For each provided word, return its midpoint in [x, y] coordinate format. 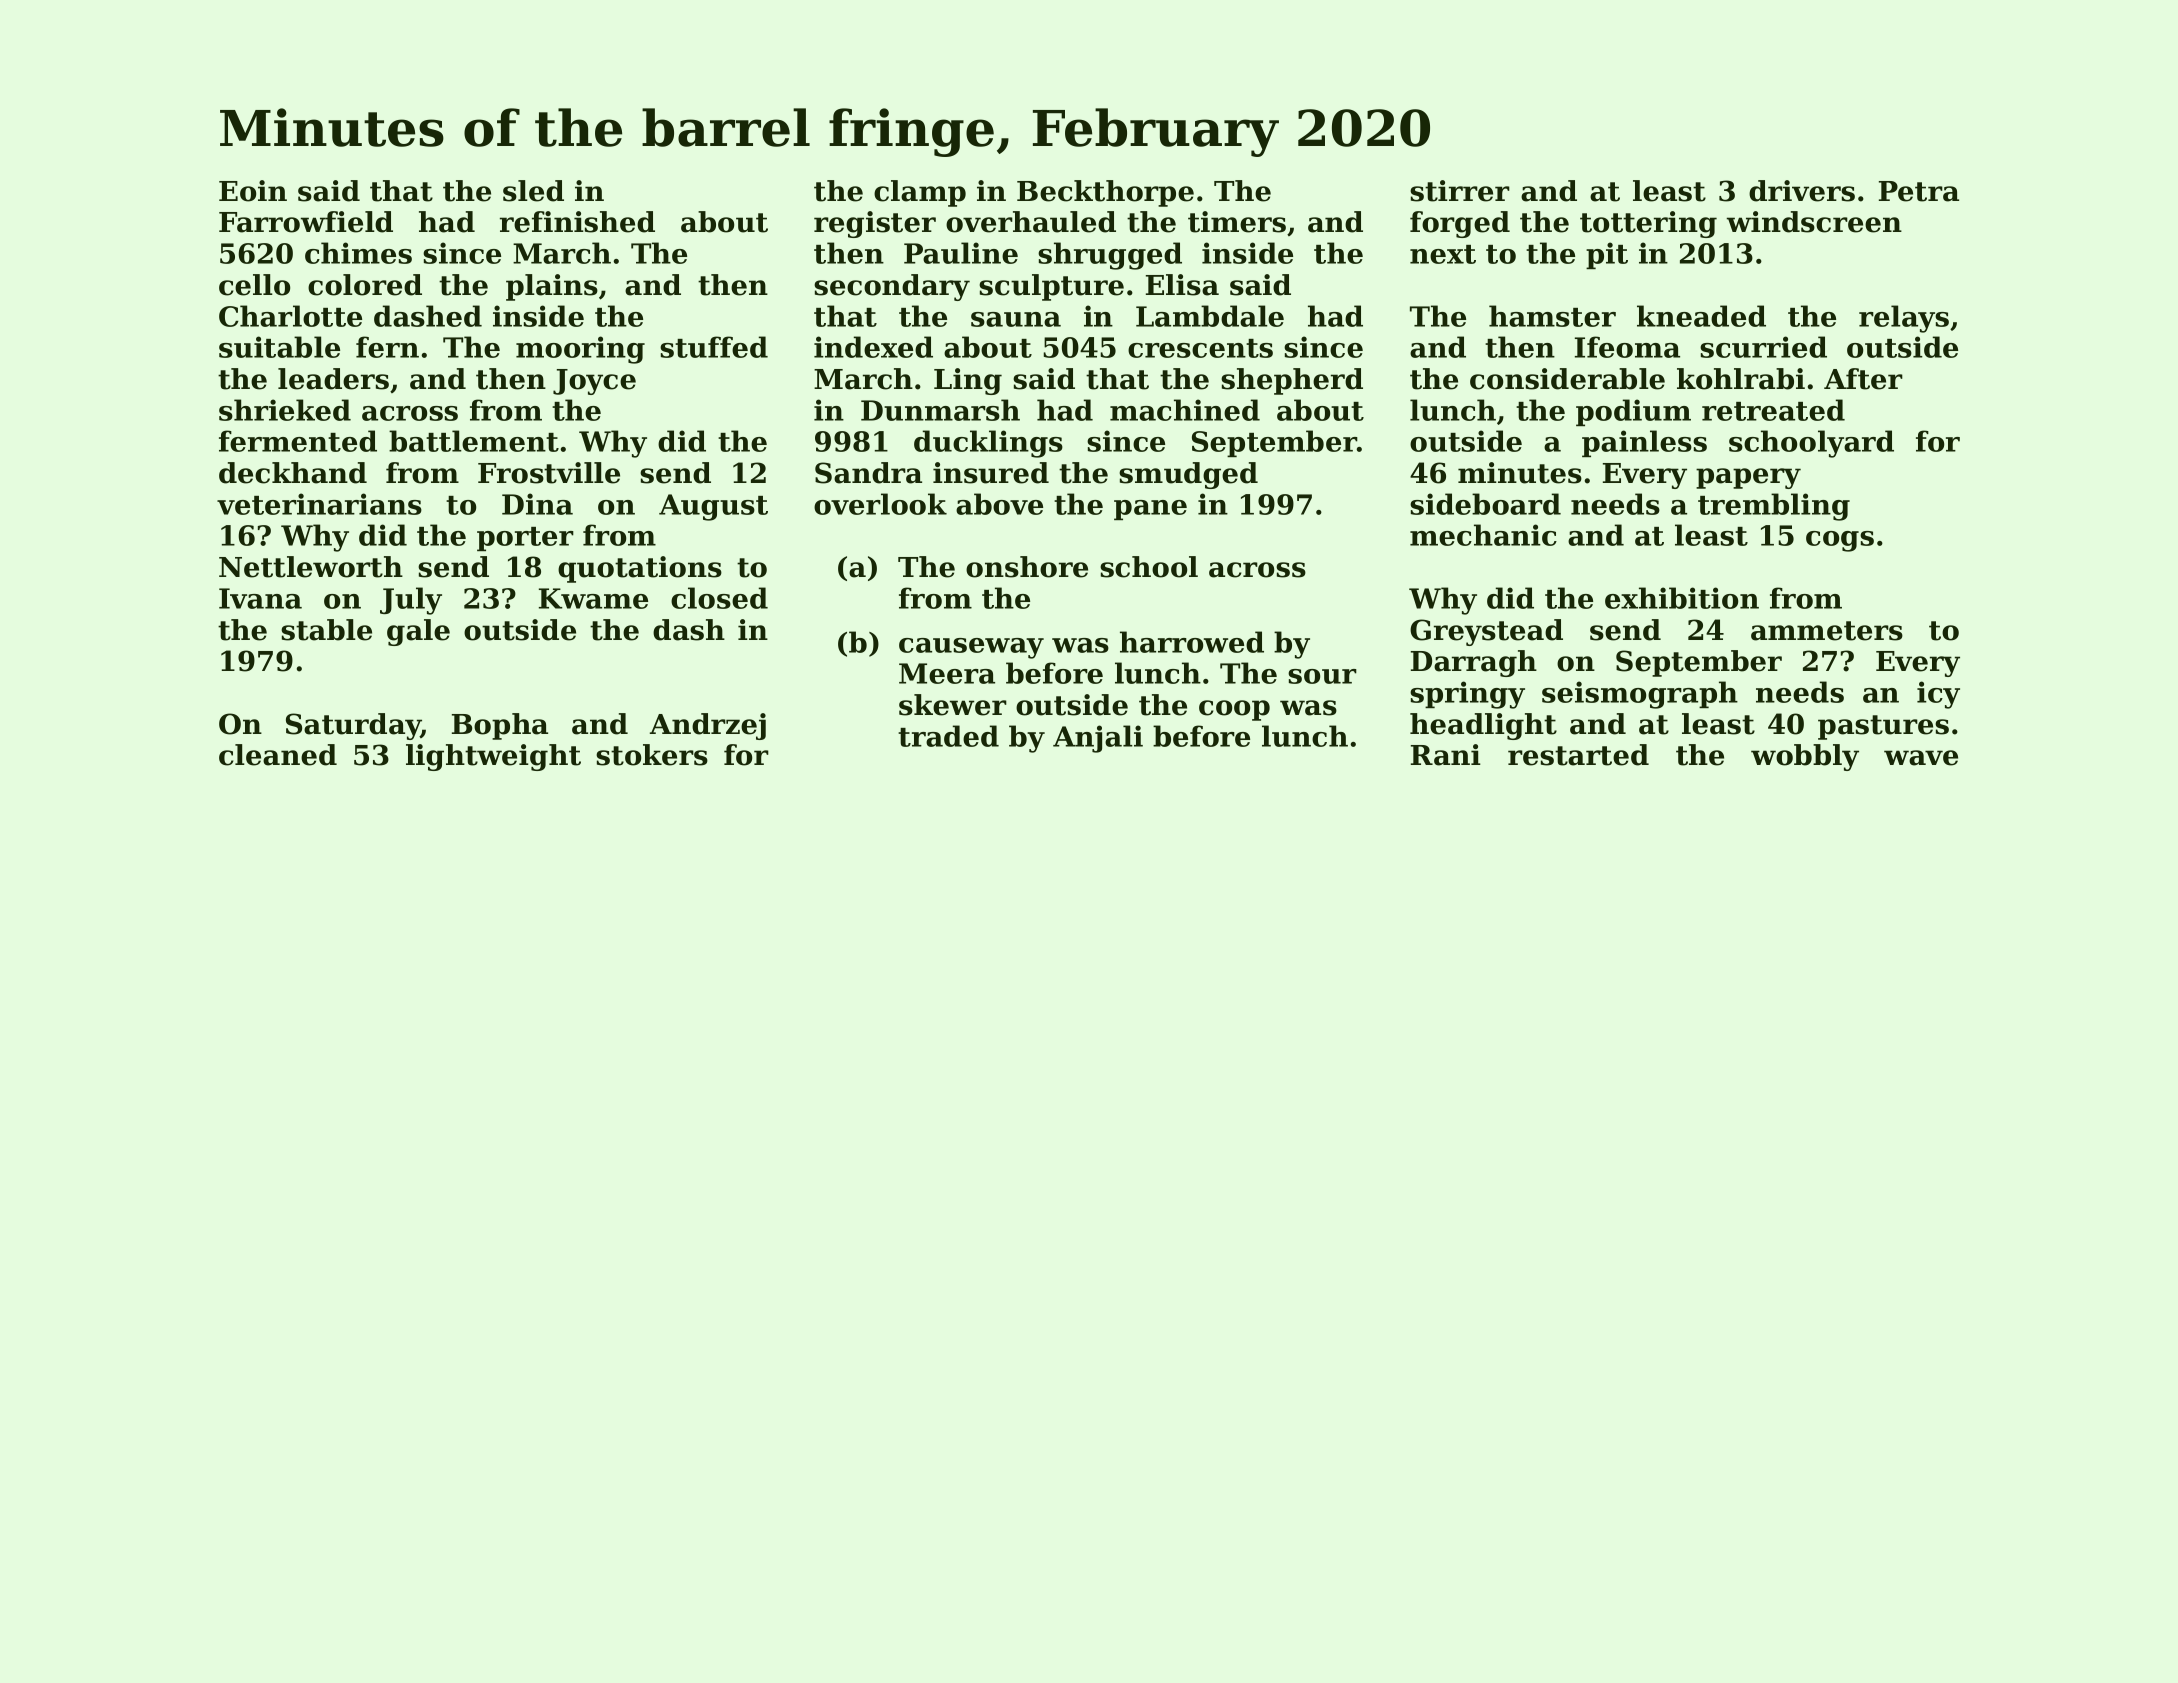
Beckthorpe [1105, 193]
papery [1748, 478]
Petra [1919, 191]
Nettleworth [311, 567]
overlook [880, 504]
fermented [298, 441]
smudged [1188, 475]
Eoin [253, 191]
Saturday [353, 726]
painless [1644, 443]
